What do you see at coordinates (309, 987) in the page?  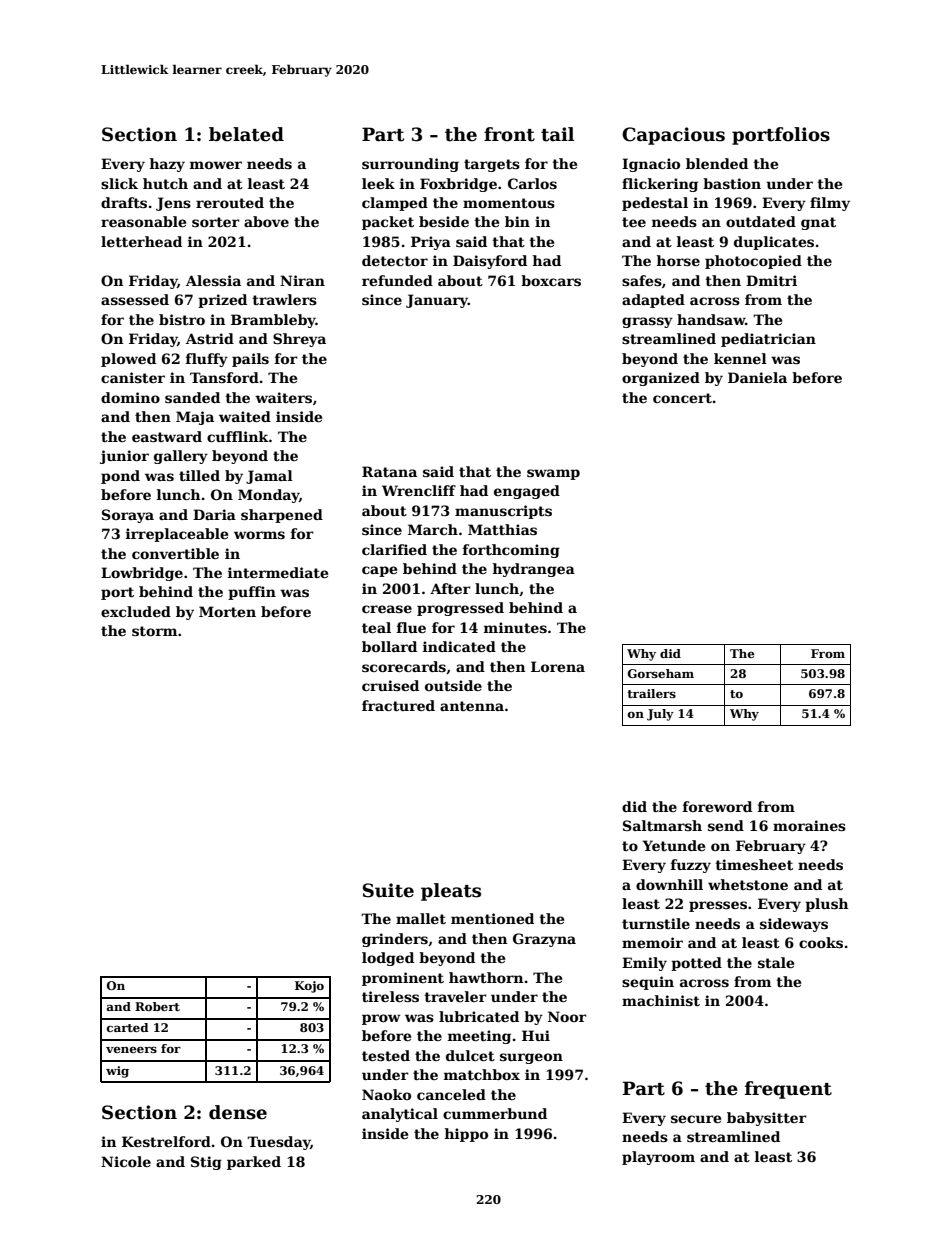 I see `Kojo` at bounding box center [309, 987].
